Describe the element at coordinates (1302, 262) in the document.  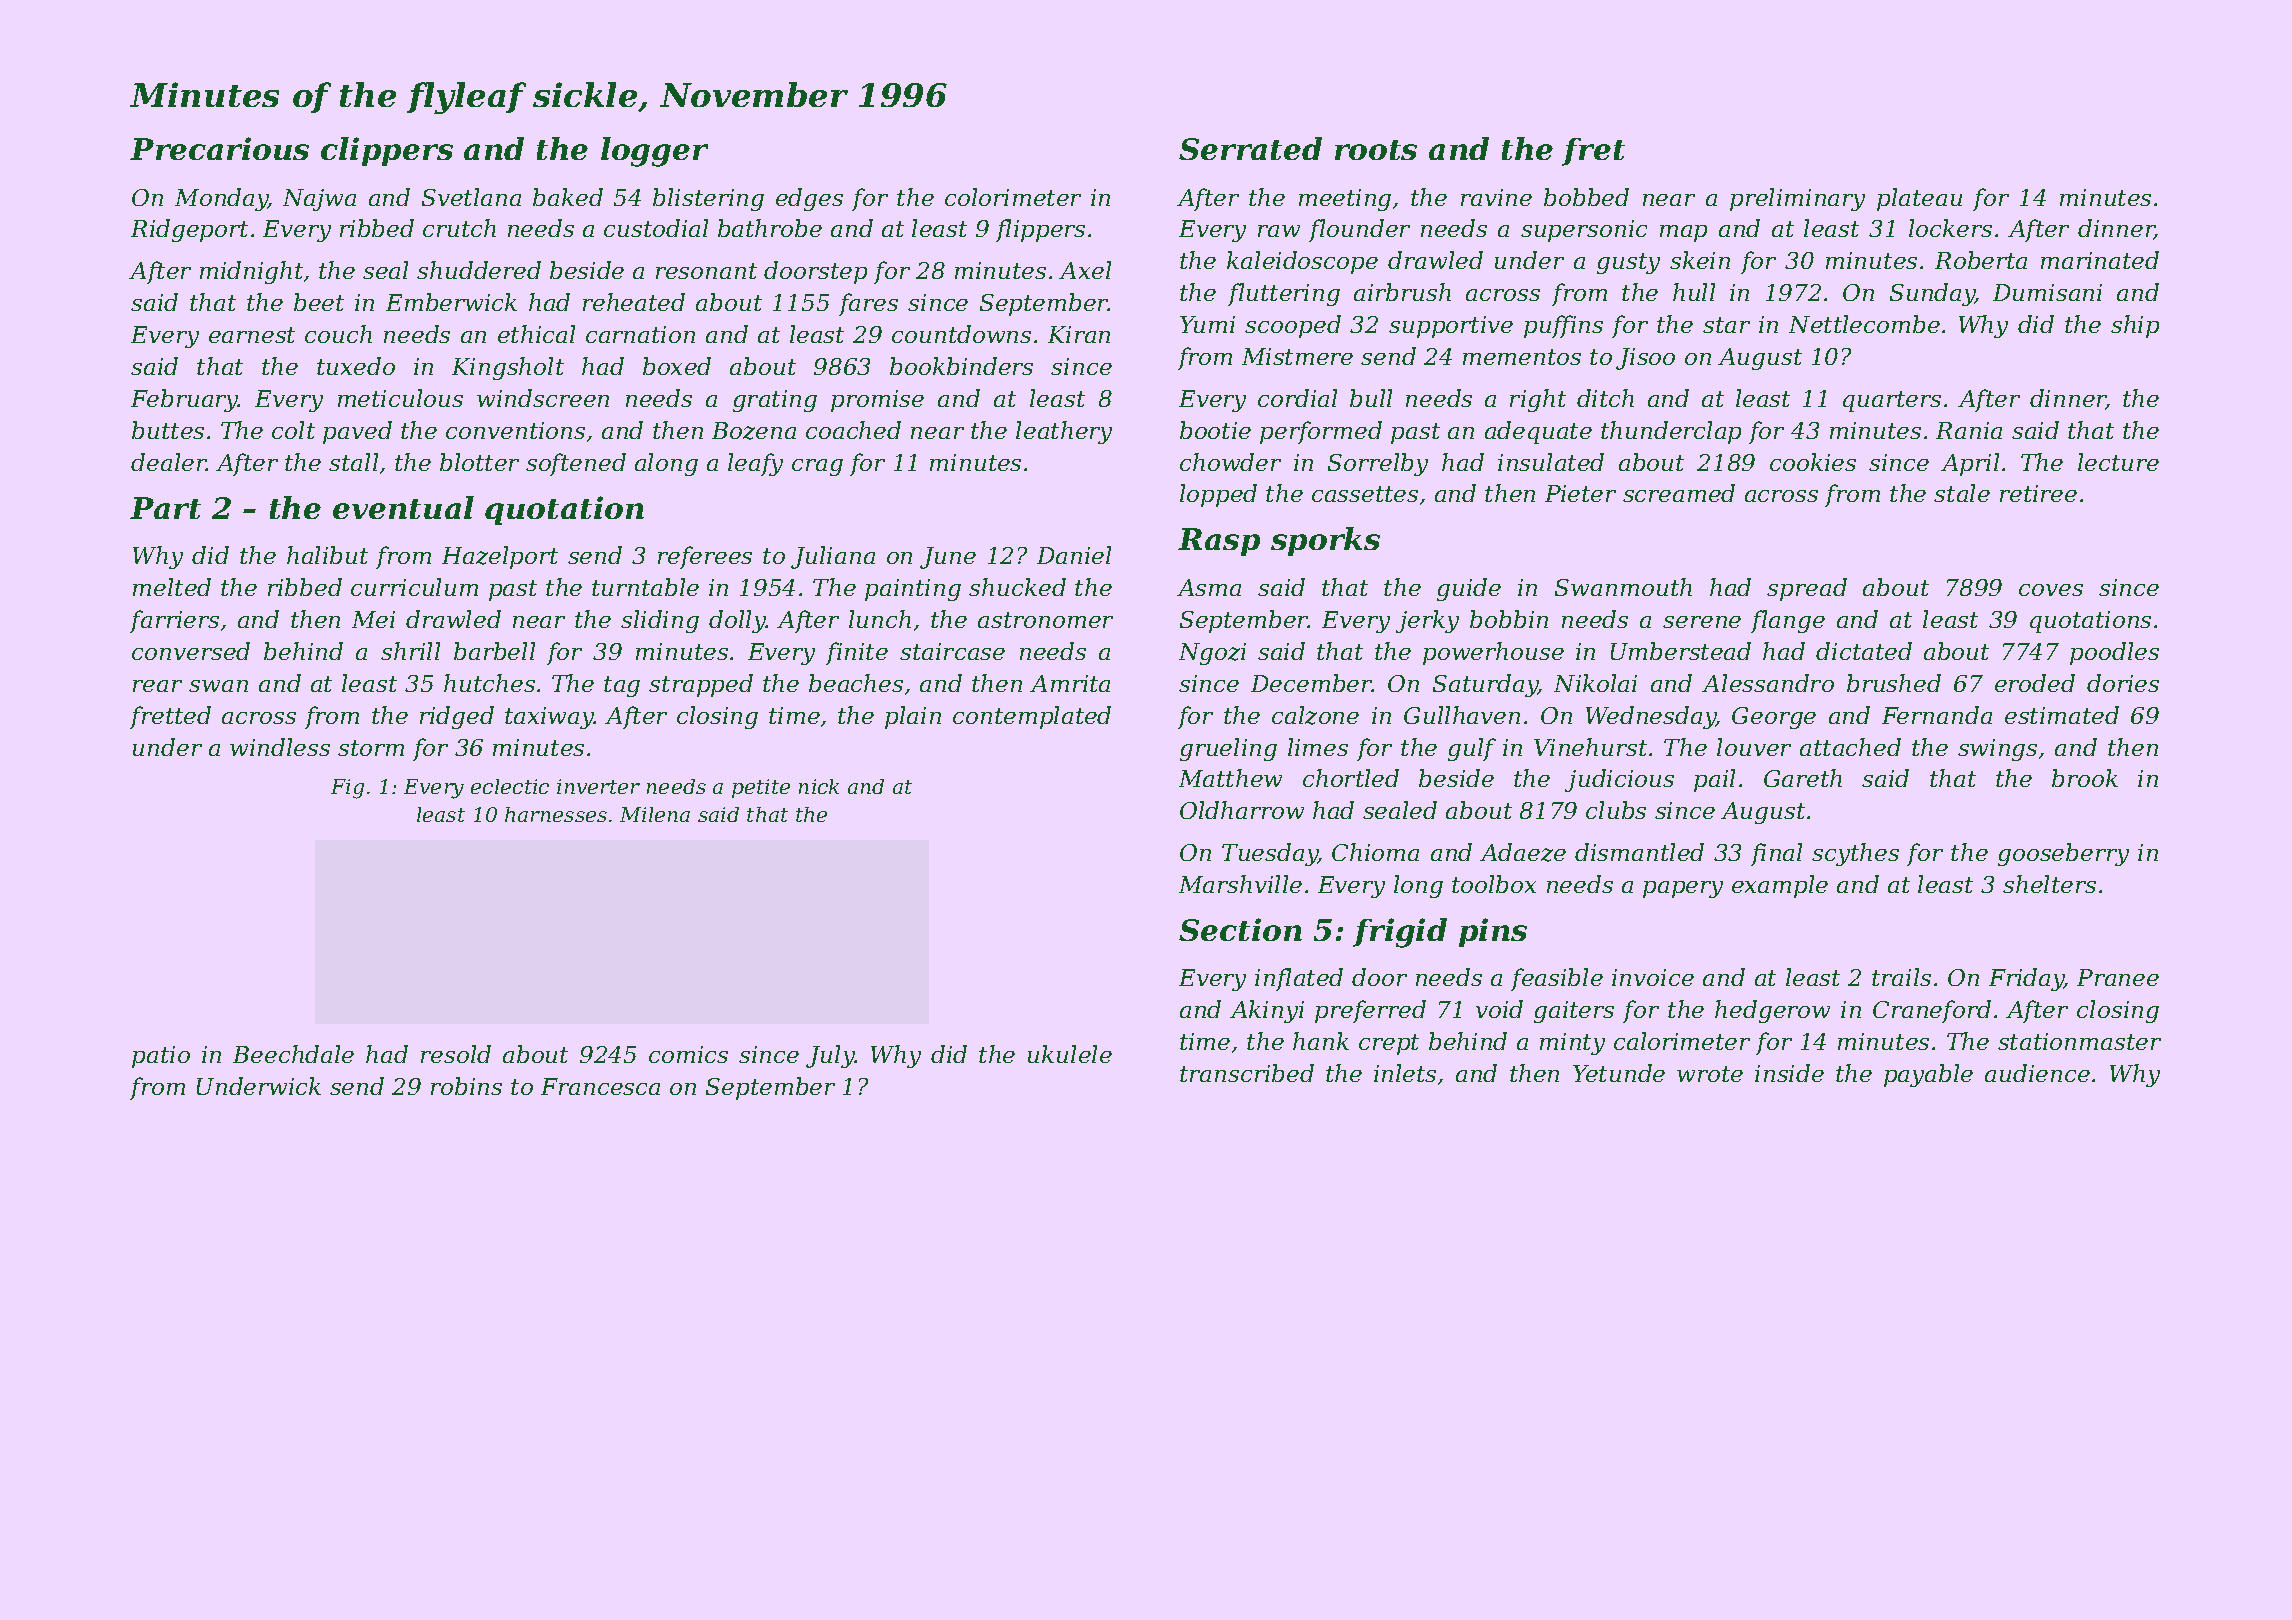
I see `kaleidoscope` at that location.
